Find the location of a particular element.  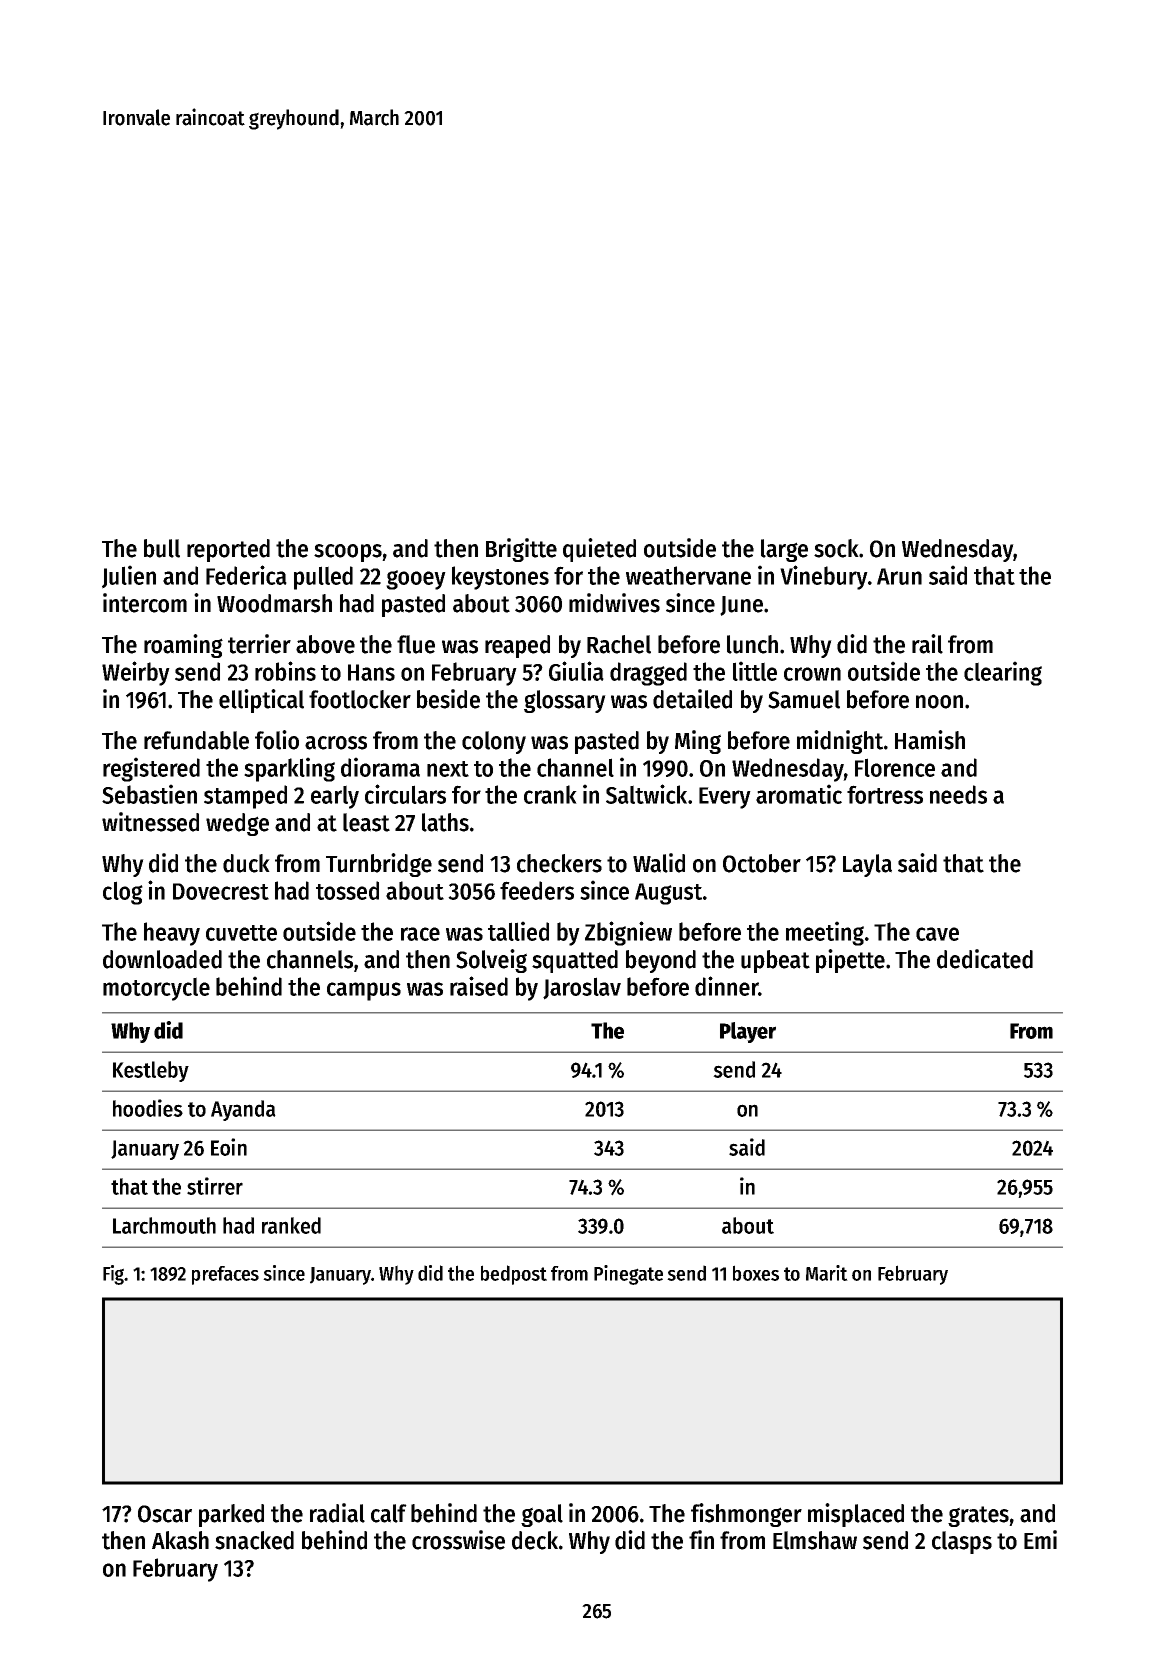

snacked is located at coordinates (254, 1540).
